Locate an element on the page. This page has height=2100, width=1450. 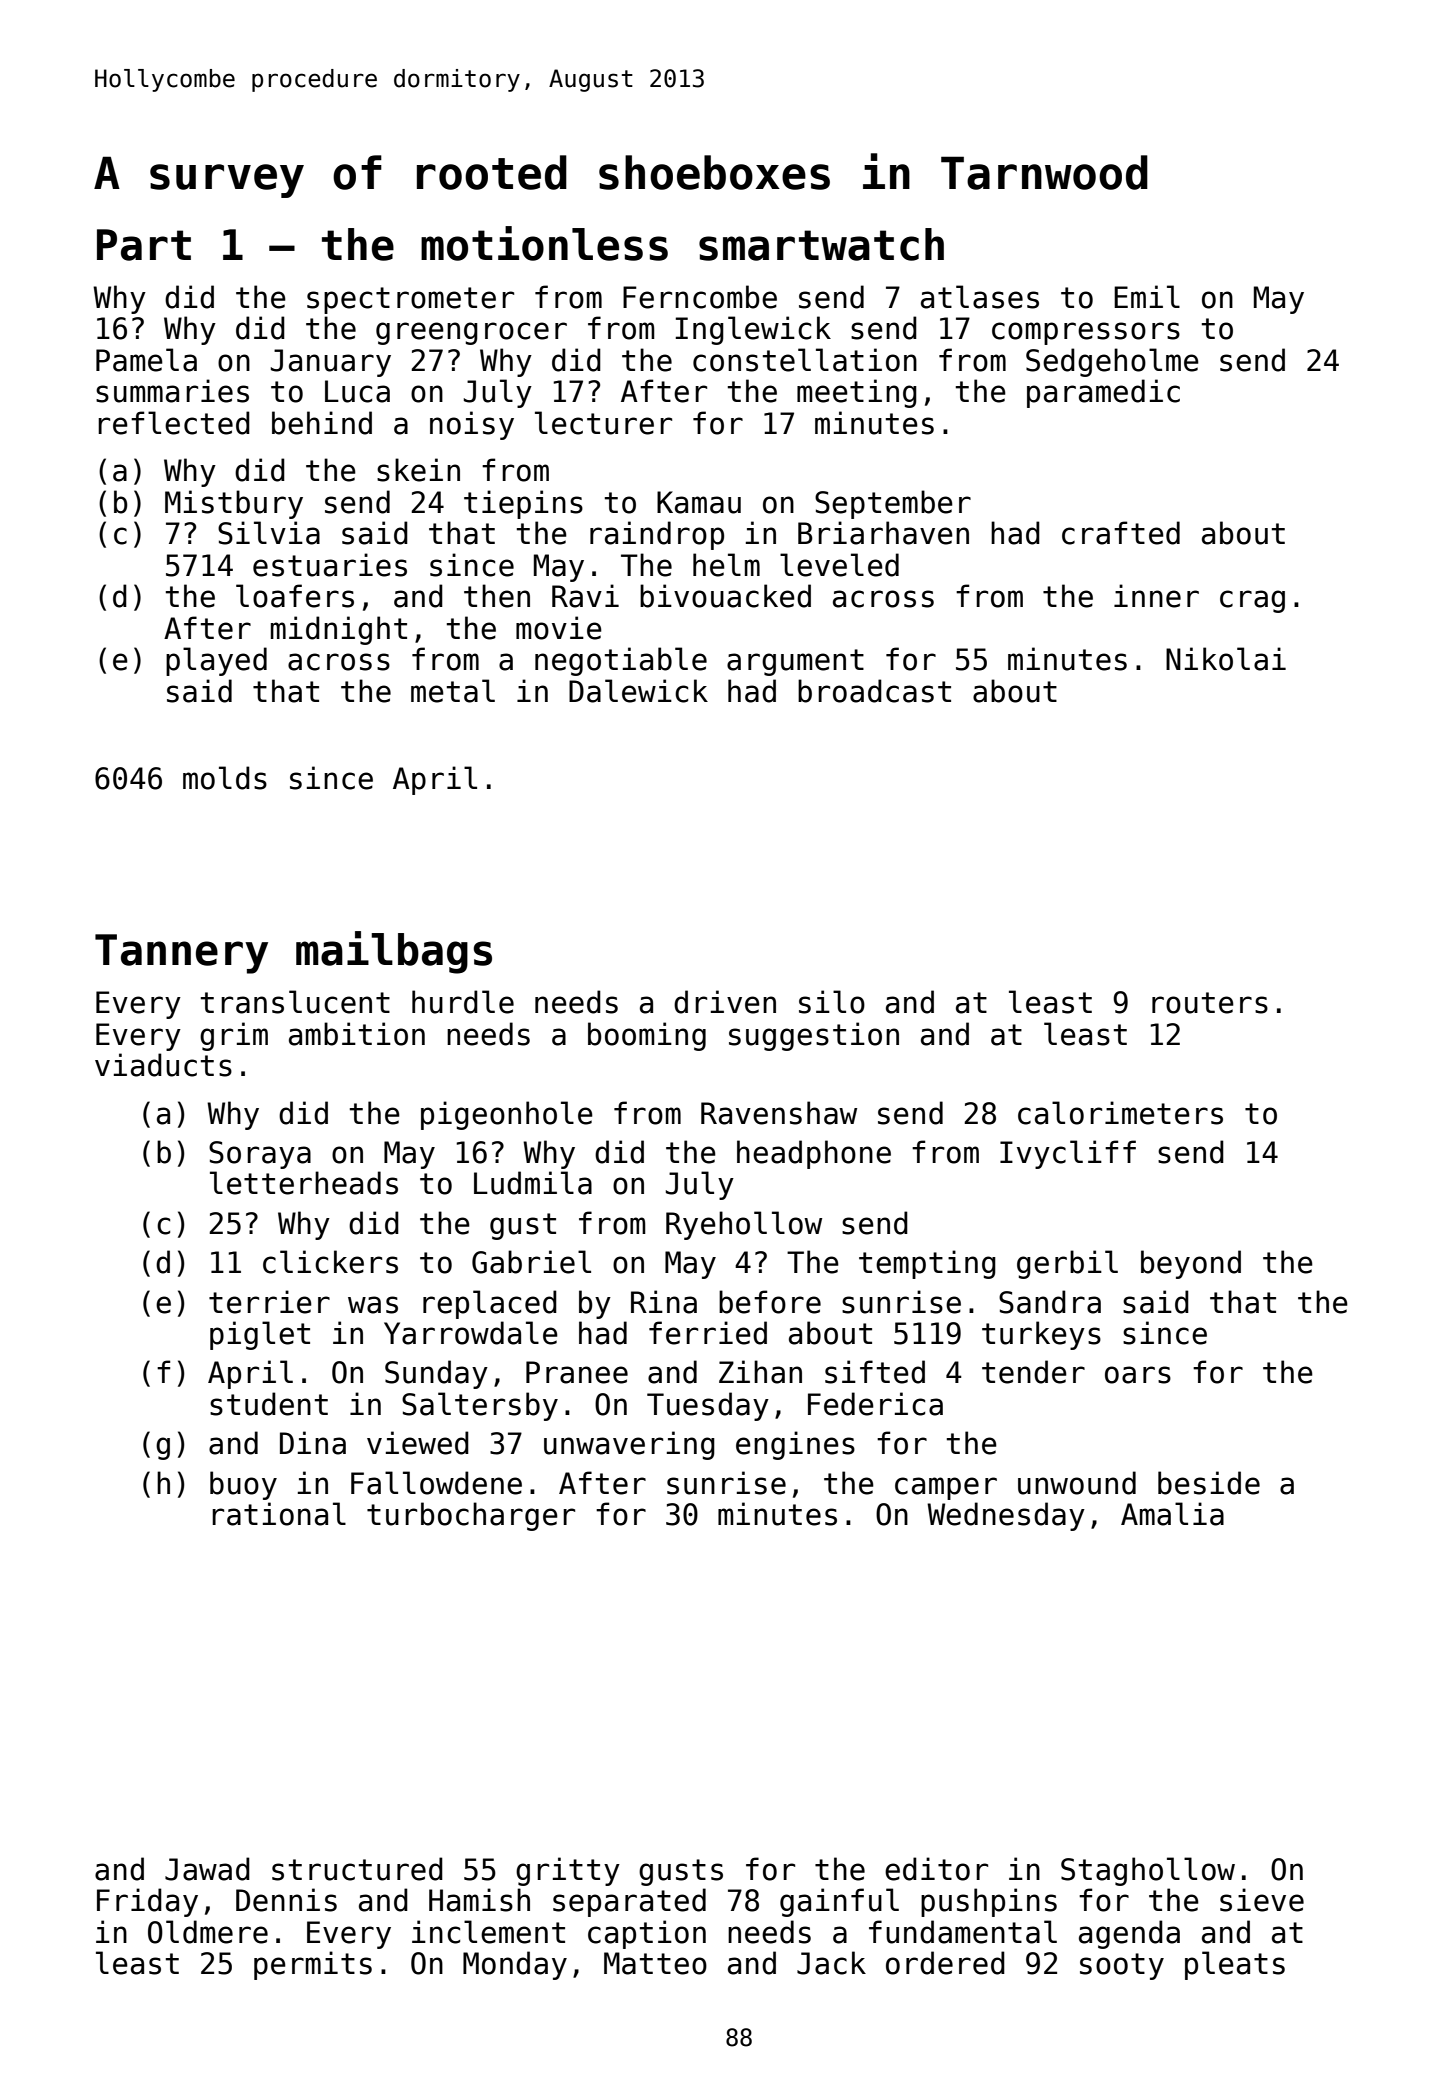
meeting is located at coordinates (857, 393).
